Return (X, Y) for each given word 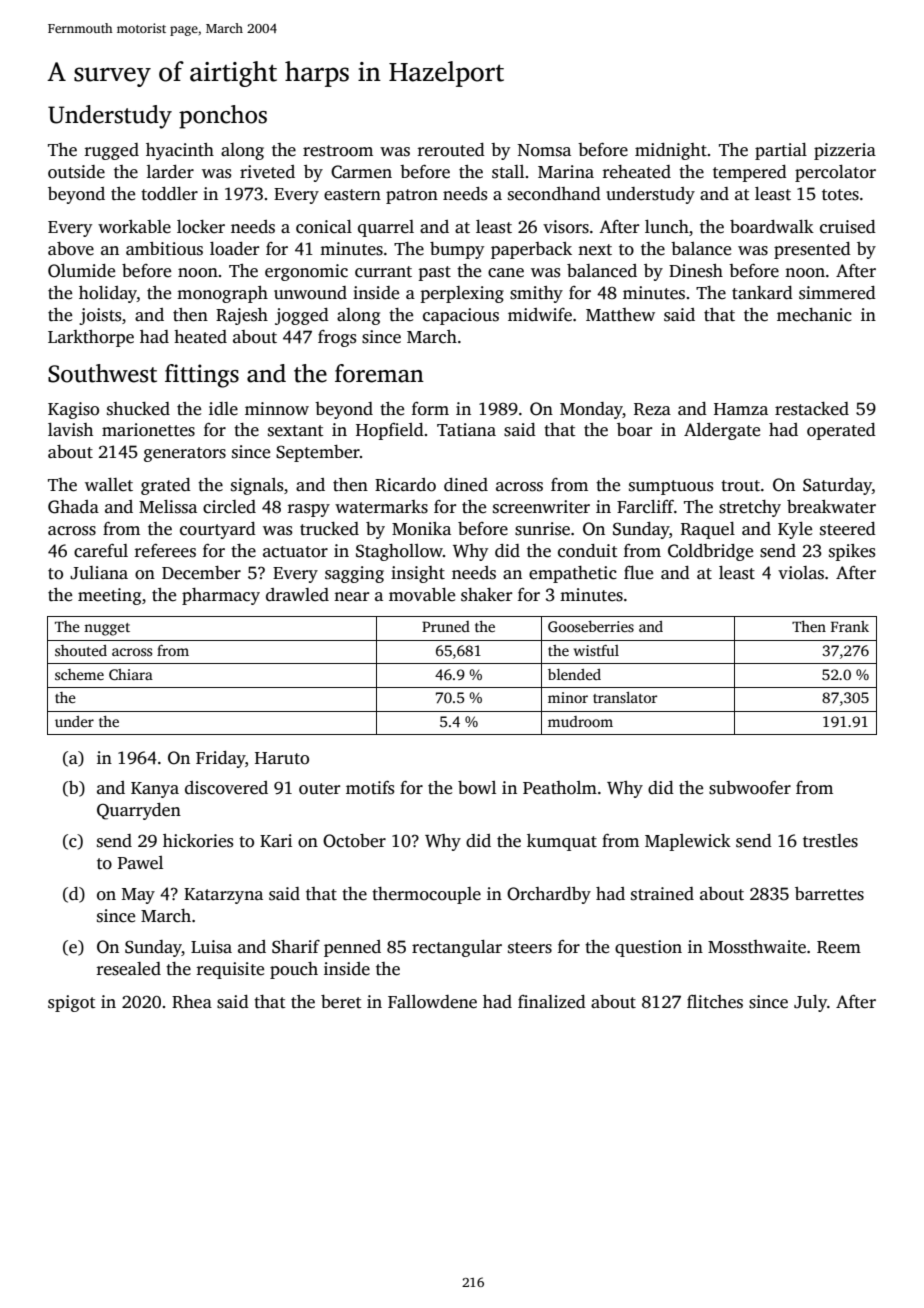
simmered (837, 293)
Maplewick (688, 842)
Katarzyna (223, 896)
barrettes (829, 894)
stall (508, 172)
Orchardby (549, 895)
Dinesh (696, 271)
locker (201, 227)
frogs (337, 338)
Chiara (131, 674)
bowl (477, 788)
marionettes (148, 430)
